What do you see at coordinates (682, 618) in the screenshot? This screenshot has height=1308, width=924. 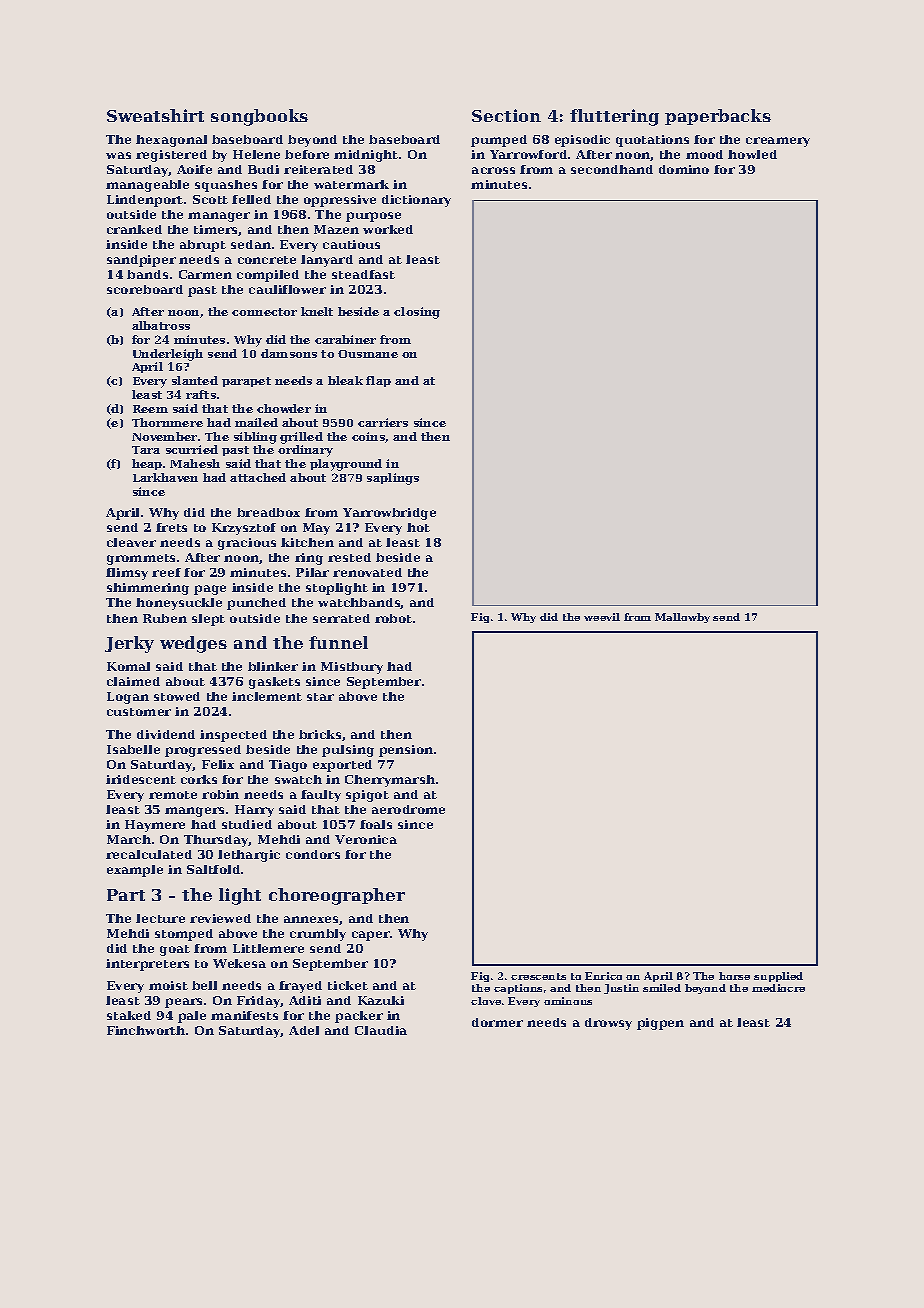 I see `Mallowby` at bounding box center [682, 618].
